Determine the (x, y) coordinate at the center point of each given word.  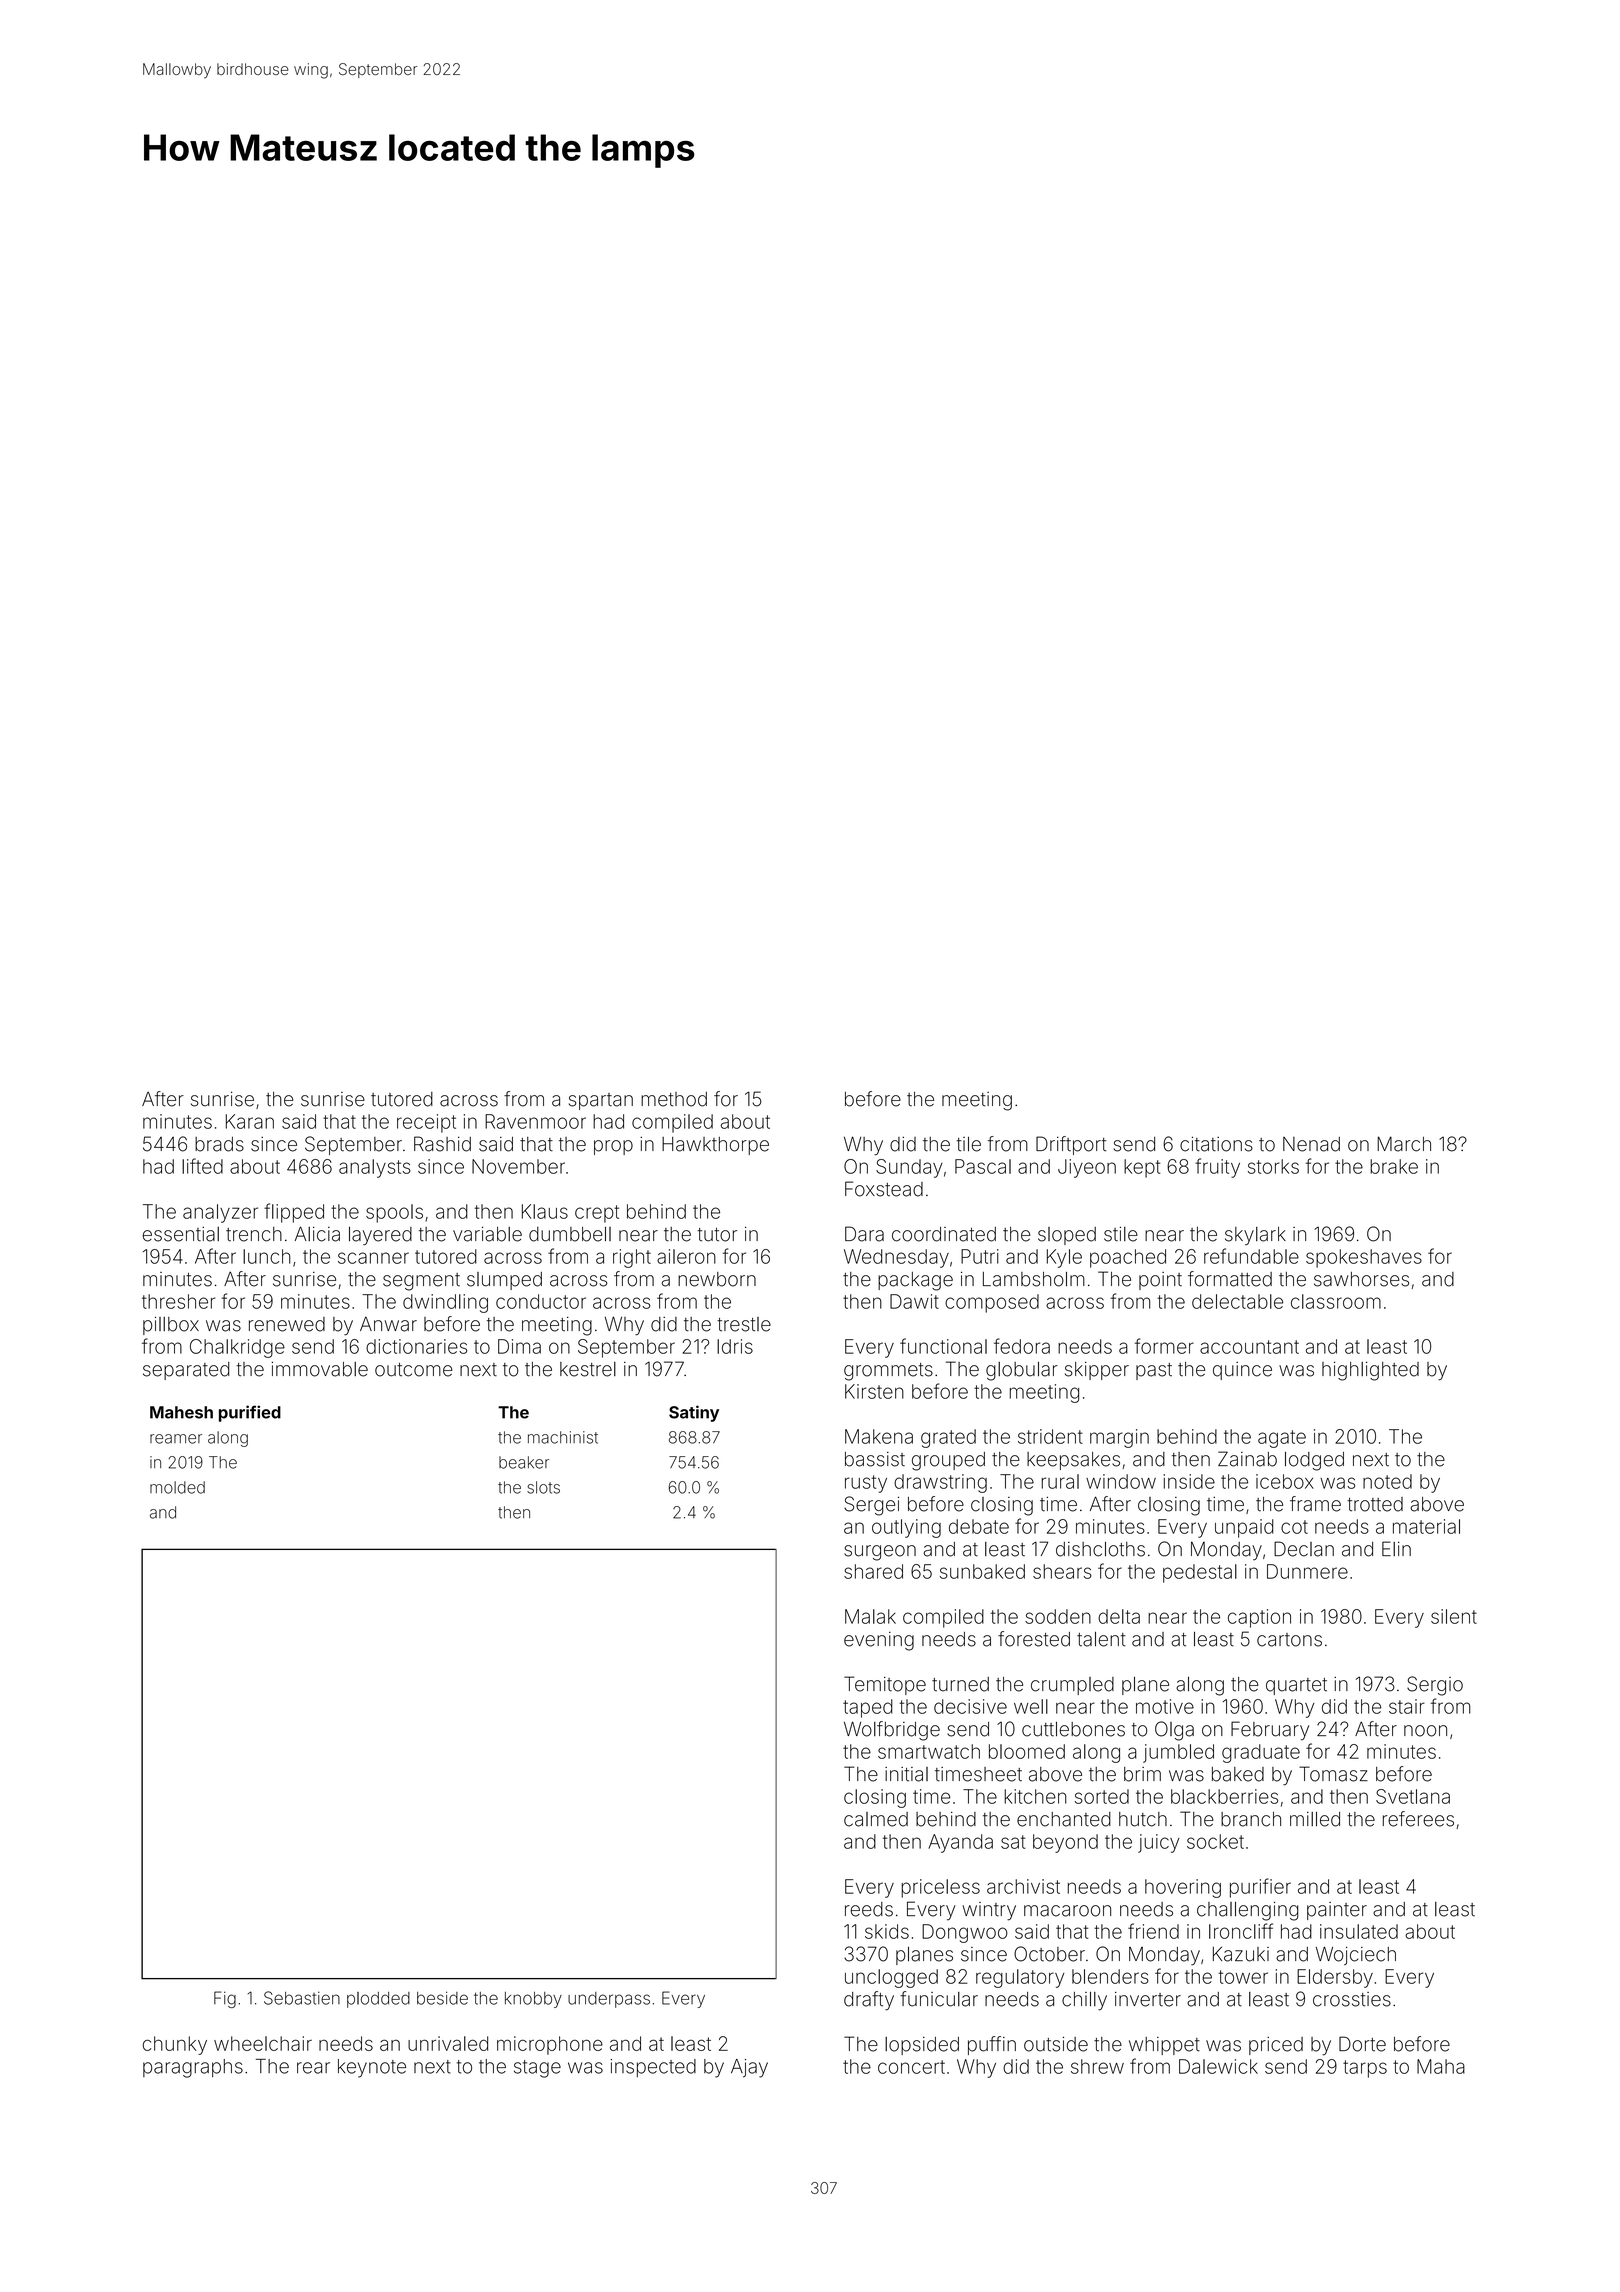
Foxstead (884, 1189)
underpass (609, 2000)
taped (868, 1708)
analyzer (220, 1213)
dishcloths (1100, 1549)
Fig (225, 1999)
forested (1034, 1639)
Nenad (1311, 1144)
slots (543, 1487)
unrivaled (448, 2043)
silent (1454, 1616)
